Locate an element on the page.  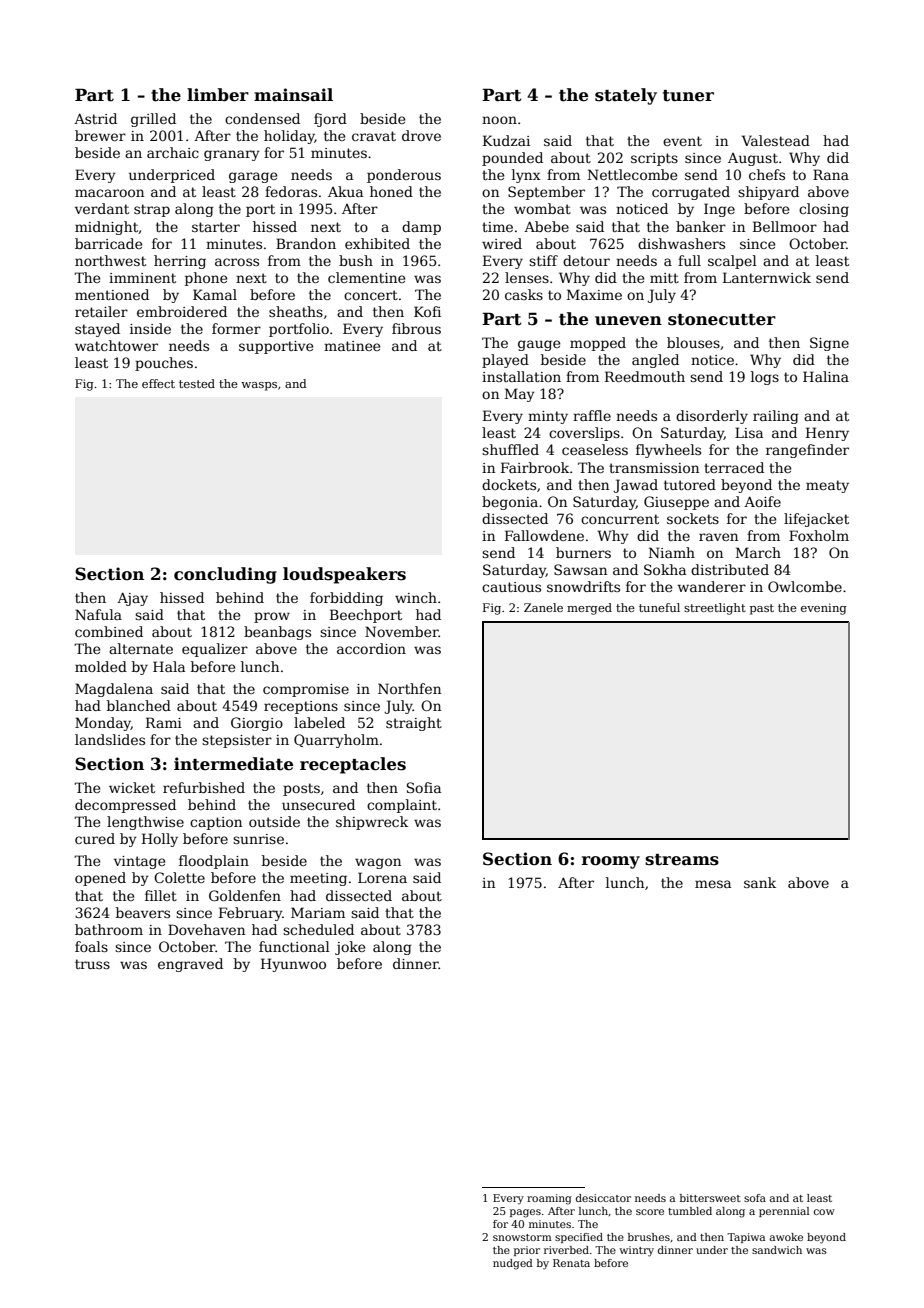
angled is located at coordinates (655, 361).
